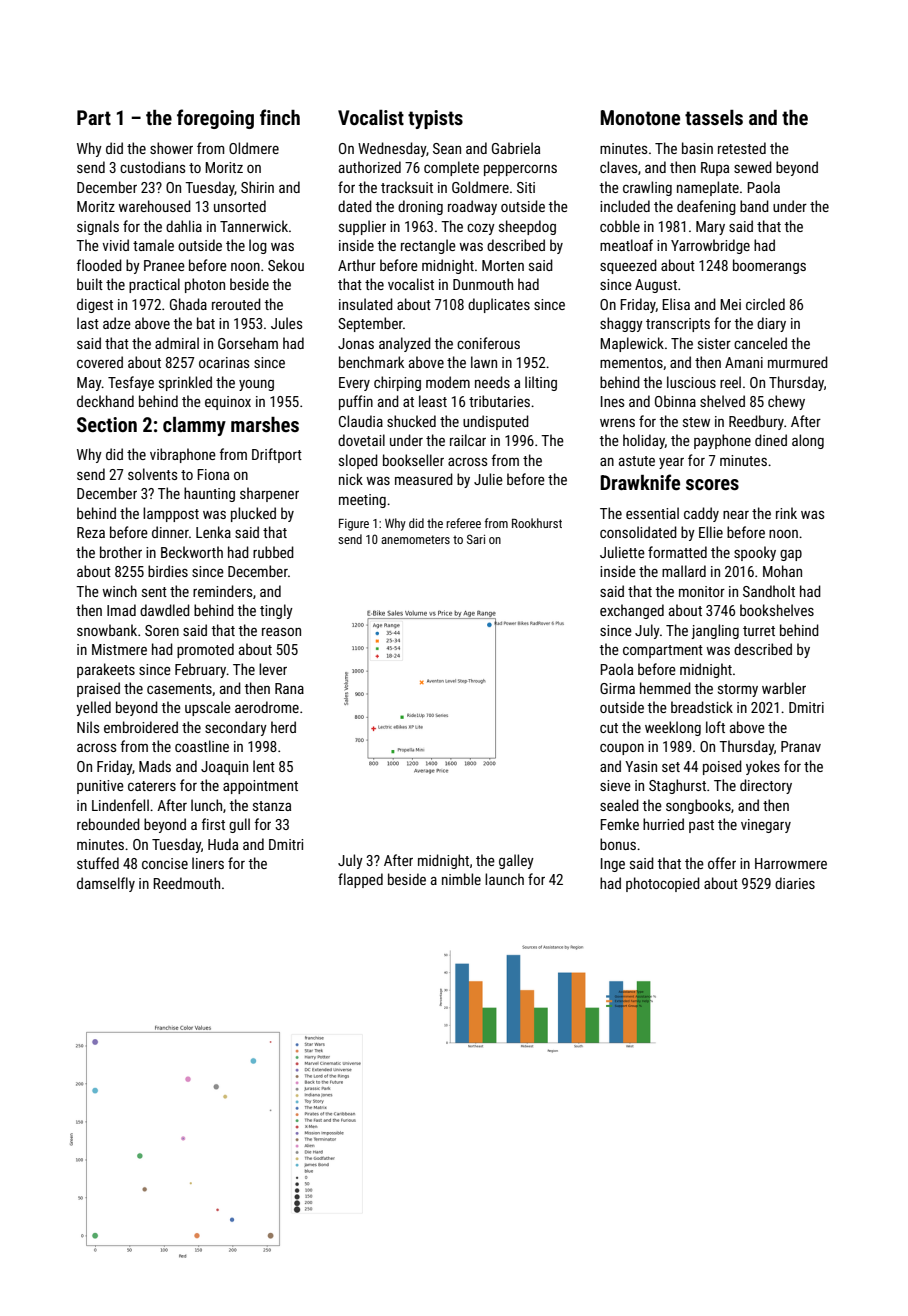  I want to click on tassels, so click(714, 117).
